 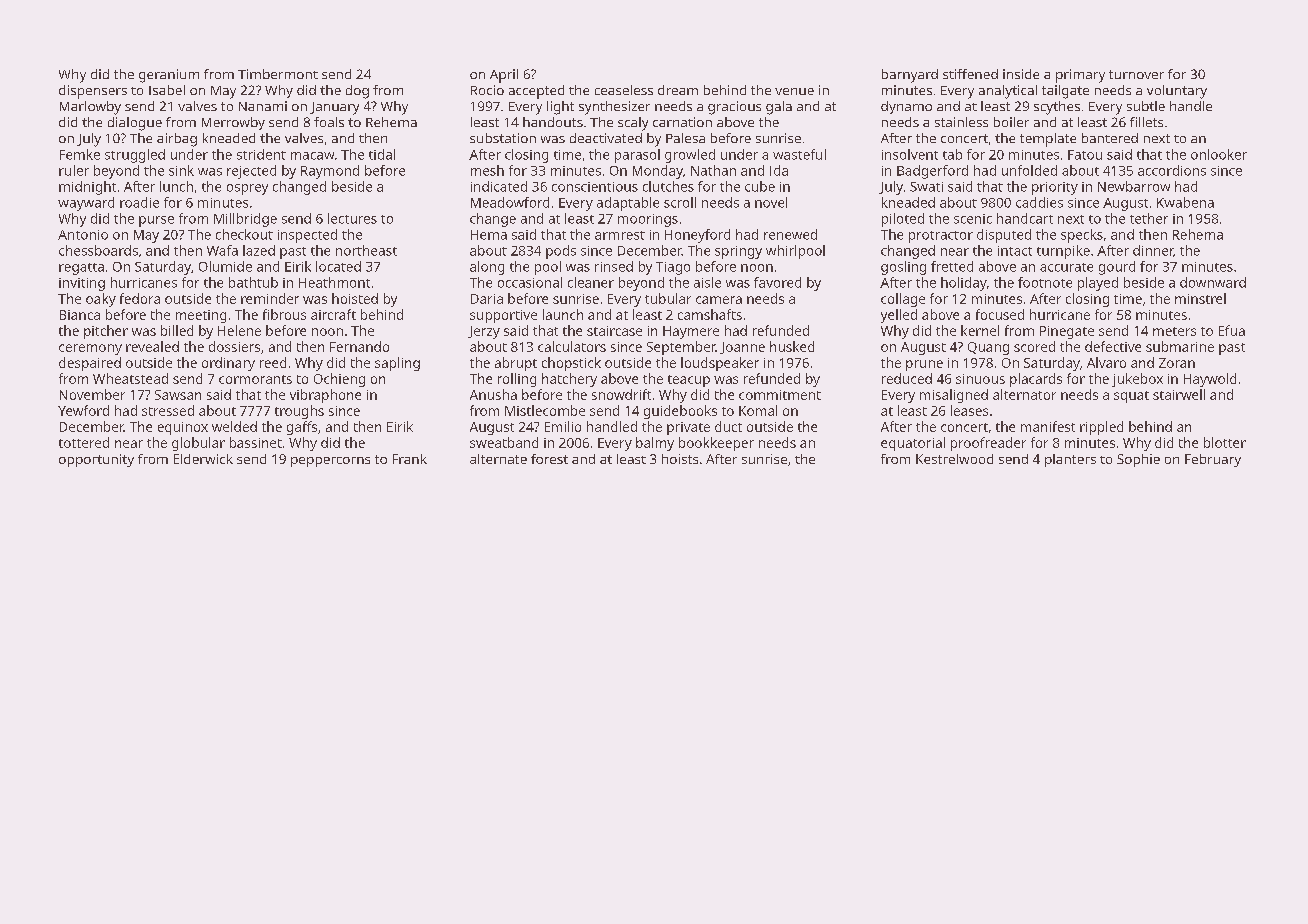 I want to click on Tiago, so click(x=673, y=268).
